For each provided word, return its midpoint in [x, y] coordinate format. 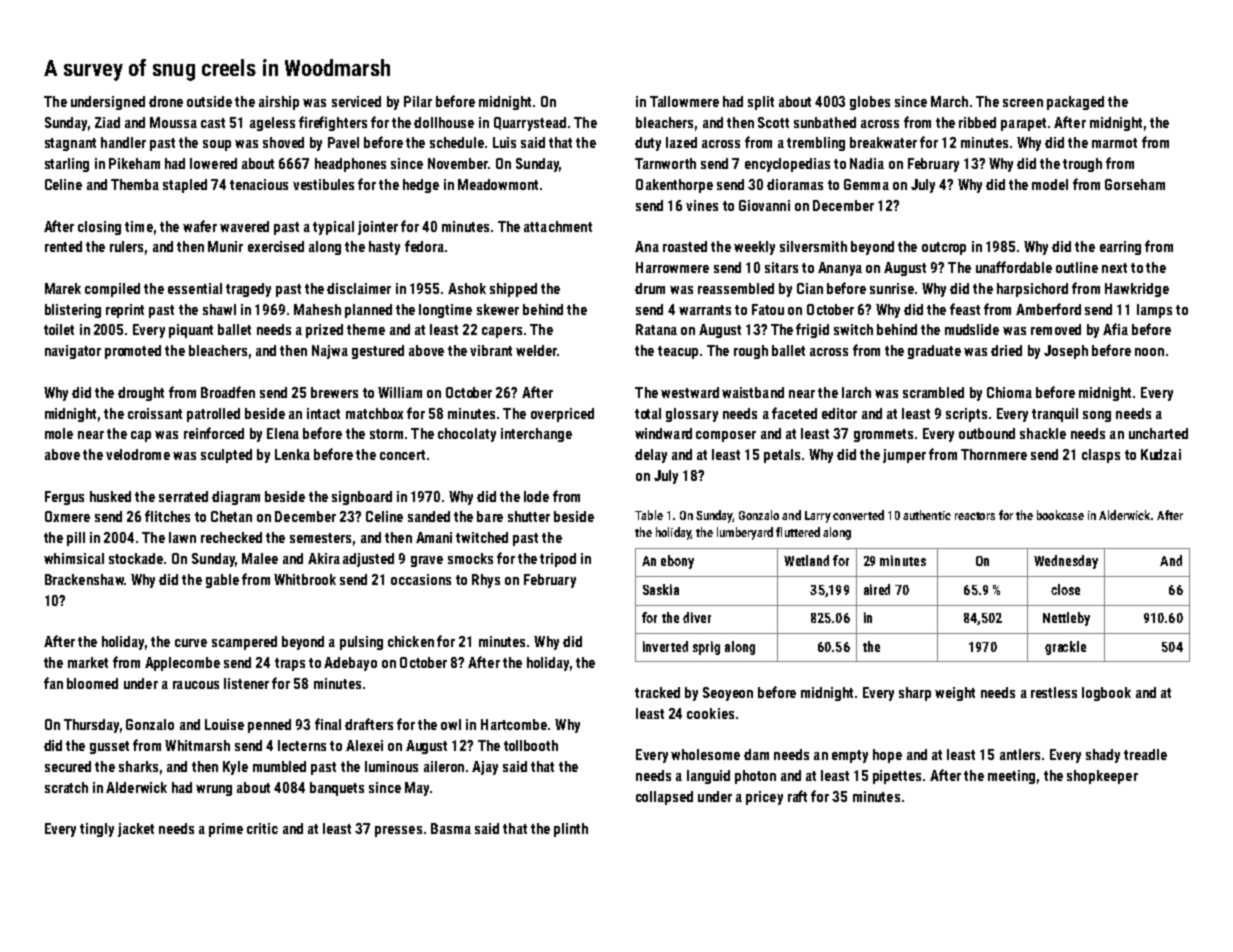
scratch [66, 787]
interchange [536, 435]
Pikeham [134, 163]
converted [858, 515]
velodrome [138, 454]
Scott [773, 122]
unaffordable [1014, 267]
